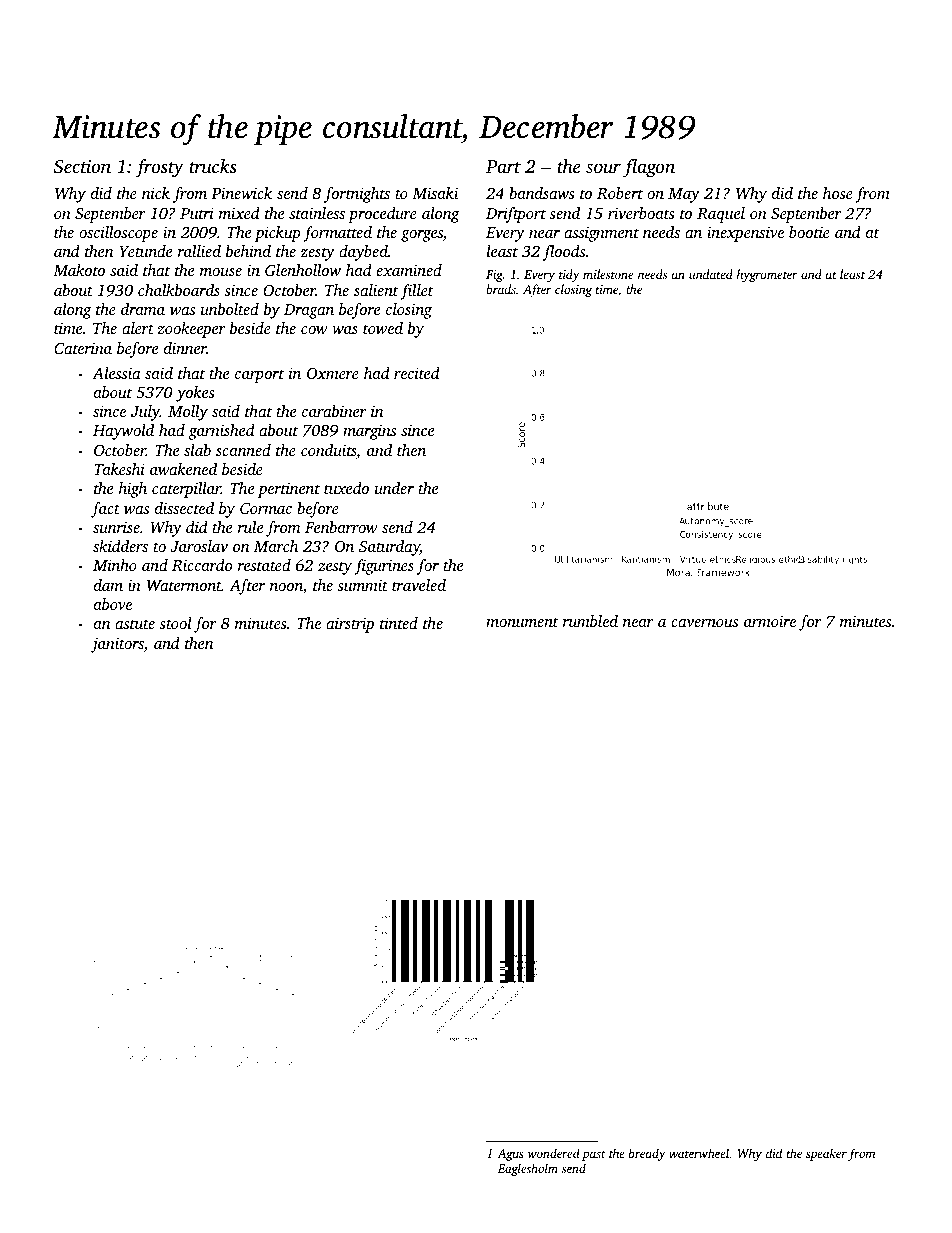 Image resolution: width=952 pixels, height=1233 pixels. Describe the element at coordinates (143, 309) in the screenshot. I see `drama` at that location.
